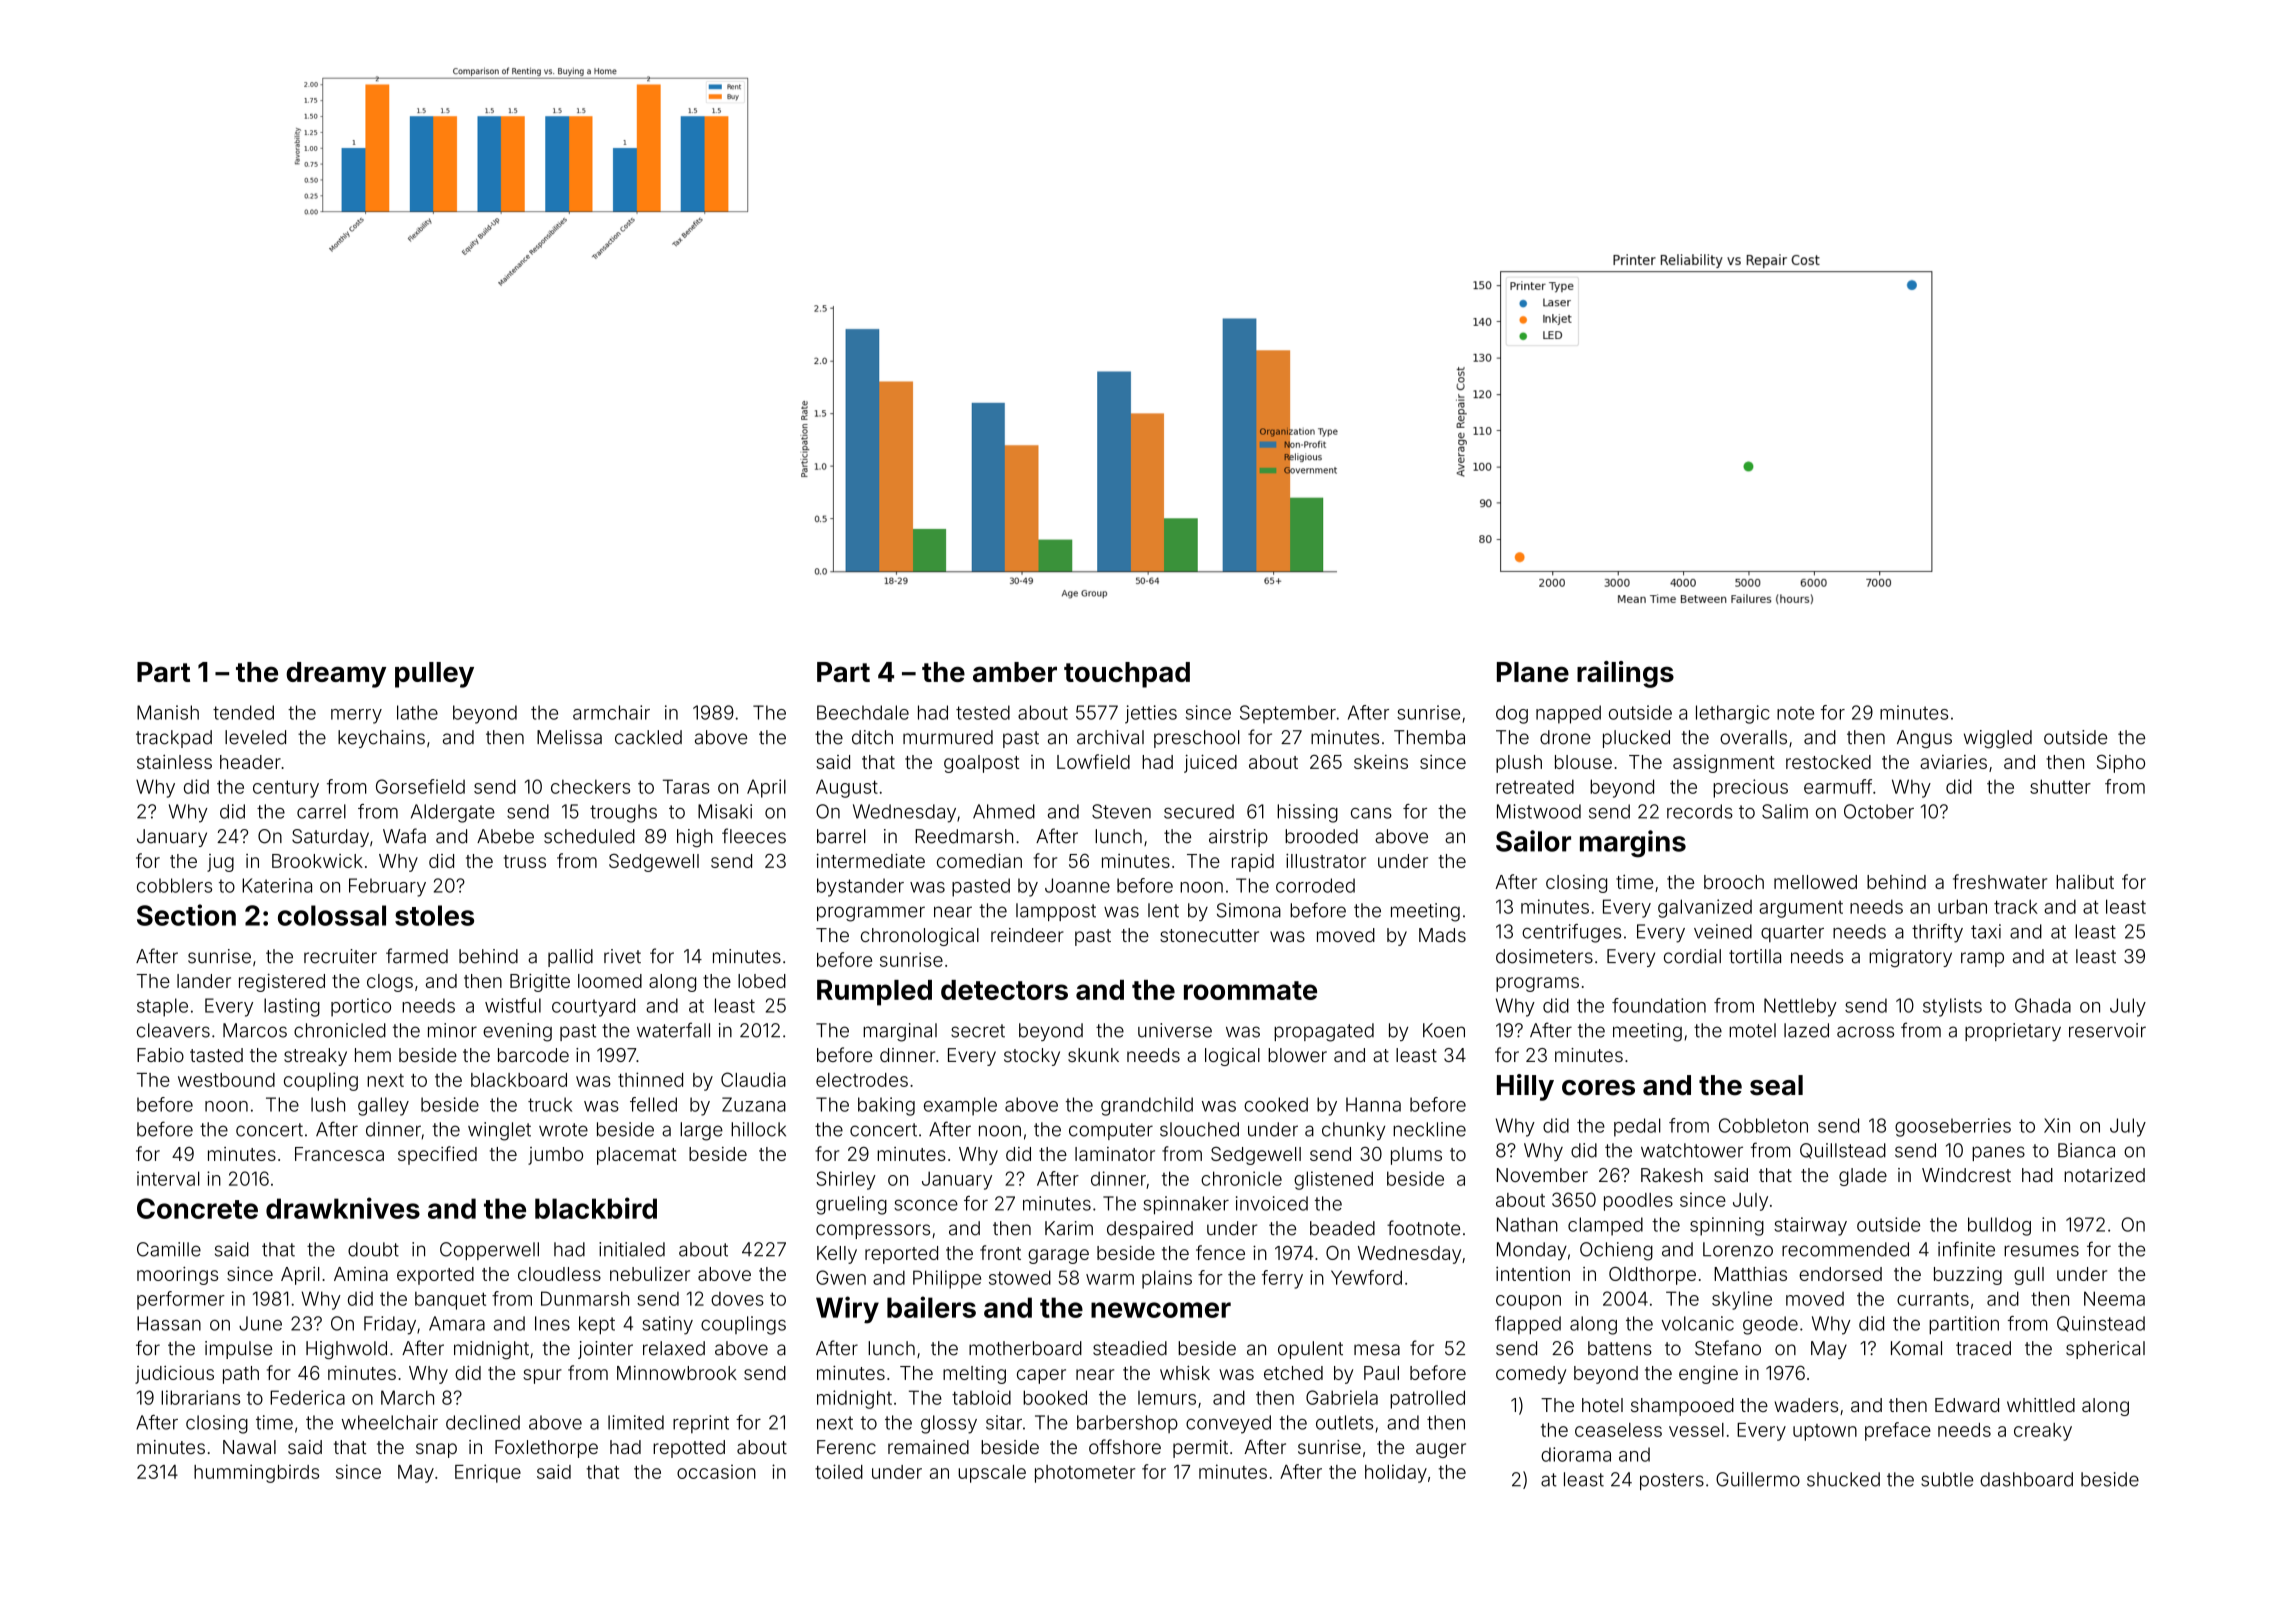  What do you see at coordinates (1810, 1226) in the screenshot?
I see `stairway` at bounding box center [1810, 1226].
